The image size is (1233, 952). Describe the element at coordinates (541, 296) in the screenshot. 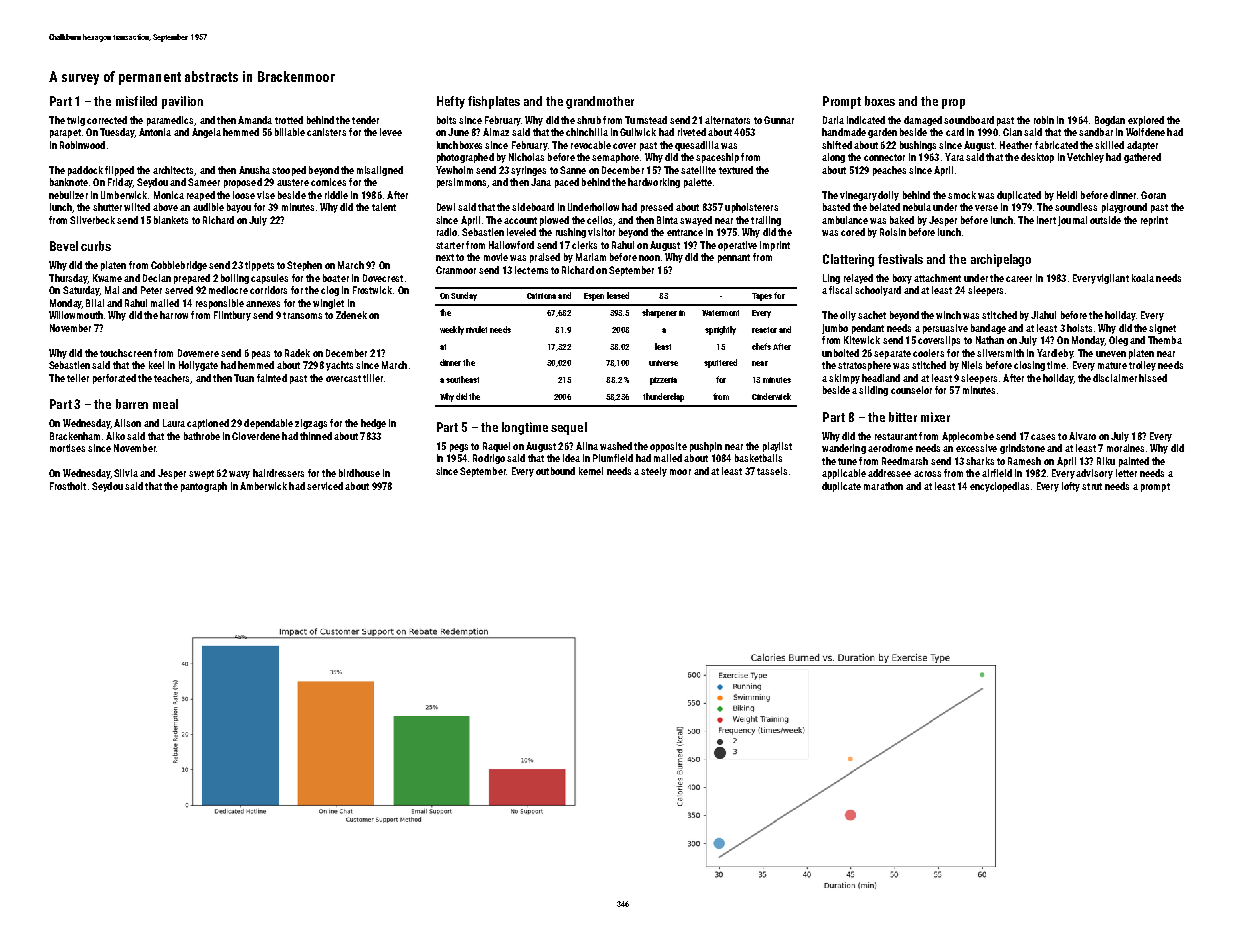

I see `Catriona` at that location.
